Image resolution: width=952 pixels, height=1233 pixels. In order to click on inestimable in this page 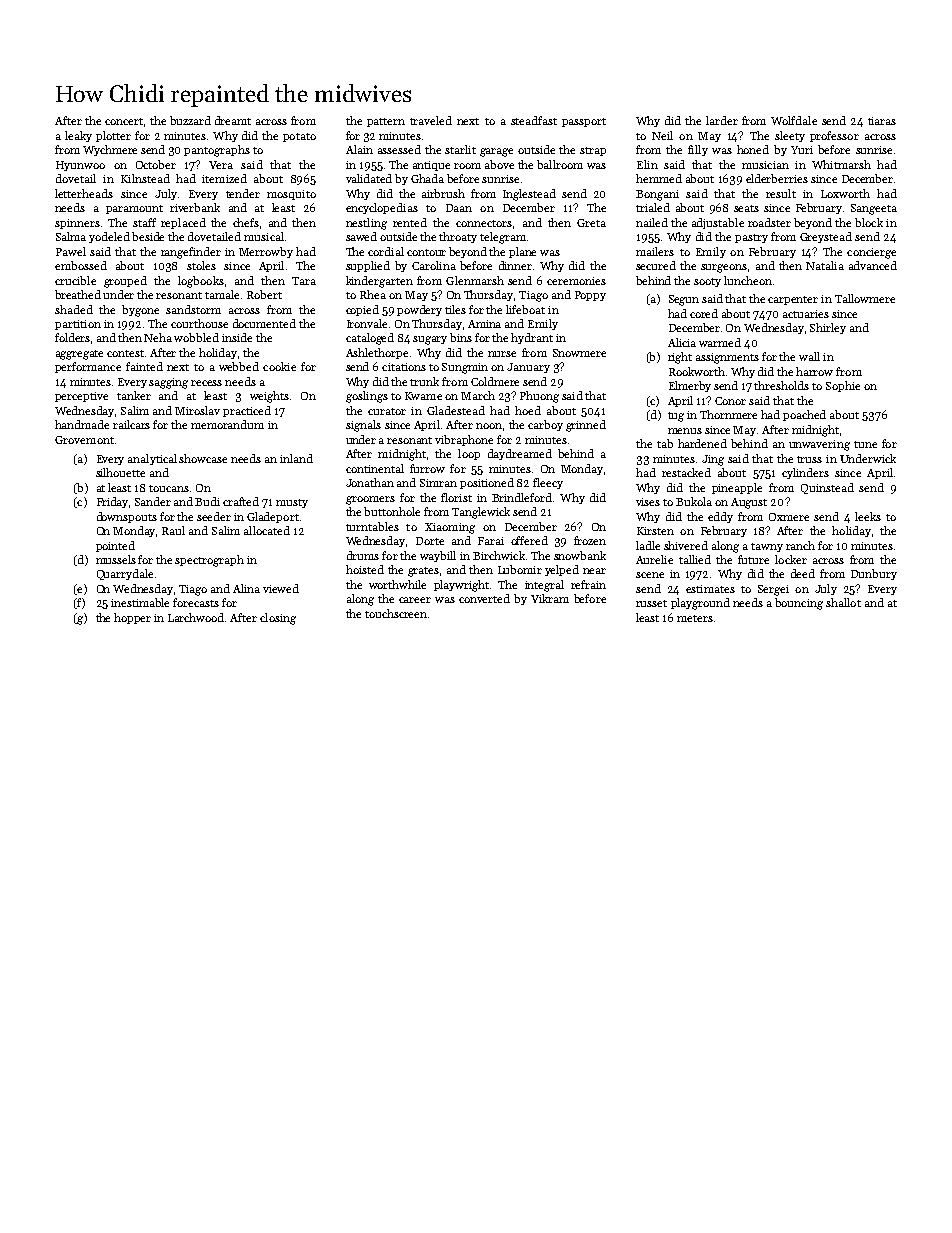, I will do `click(140, 602)`.
